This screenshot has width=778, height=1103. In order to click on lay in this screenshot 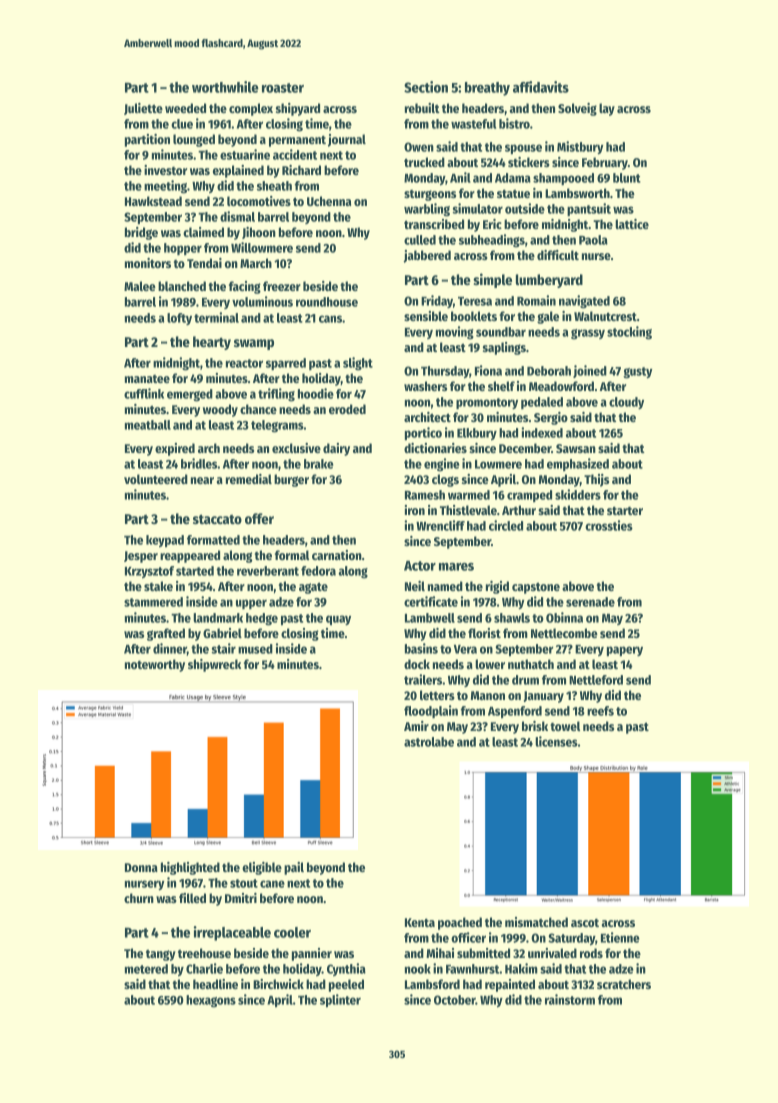, I will do `click(607, 109)`.
